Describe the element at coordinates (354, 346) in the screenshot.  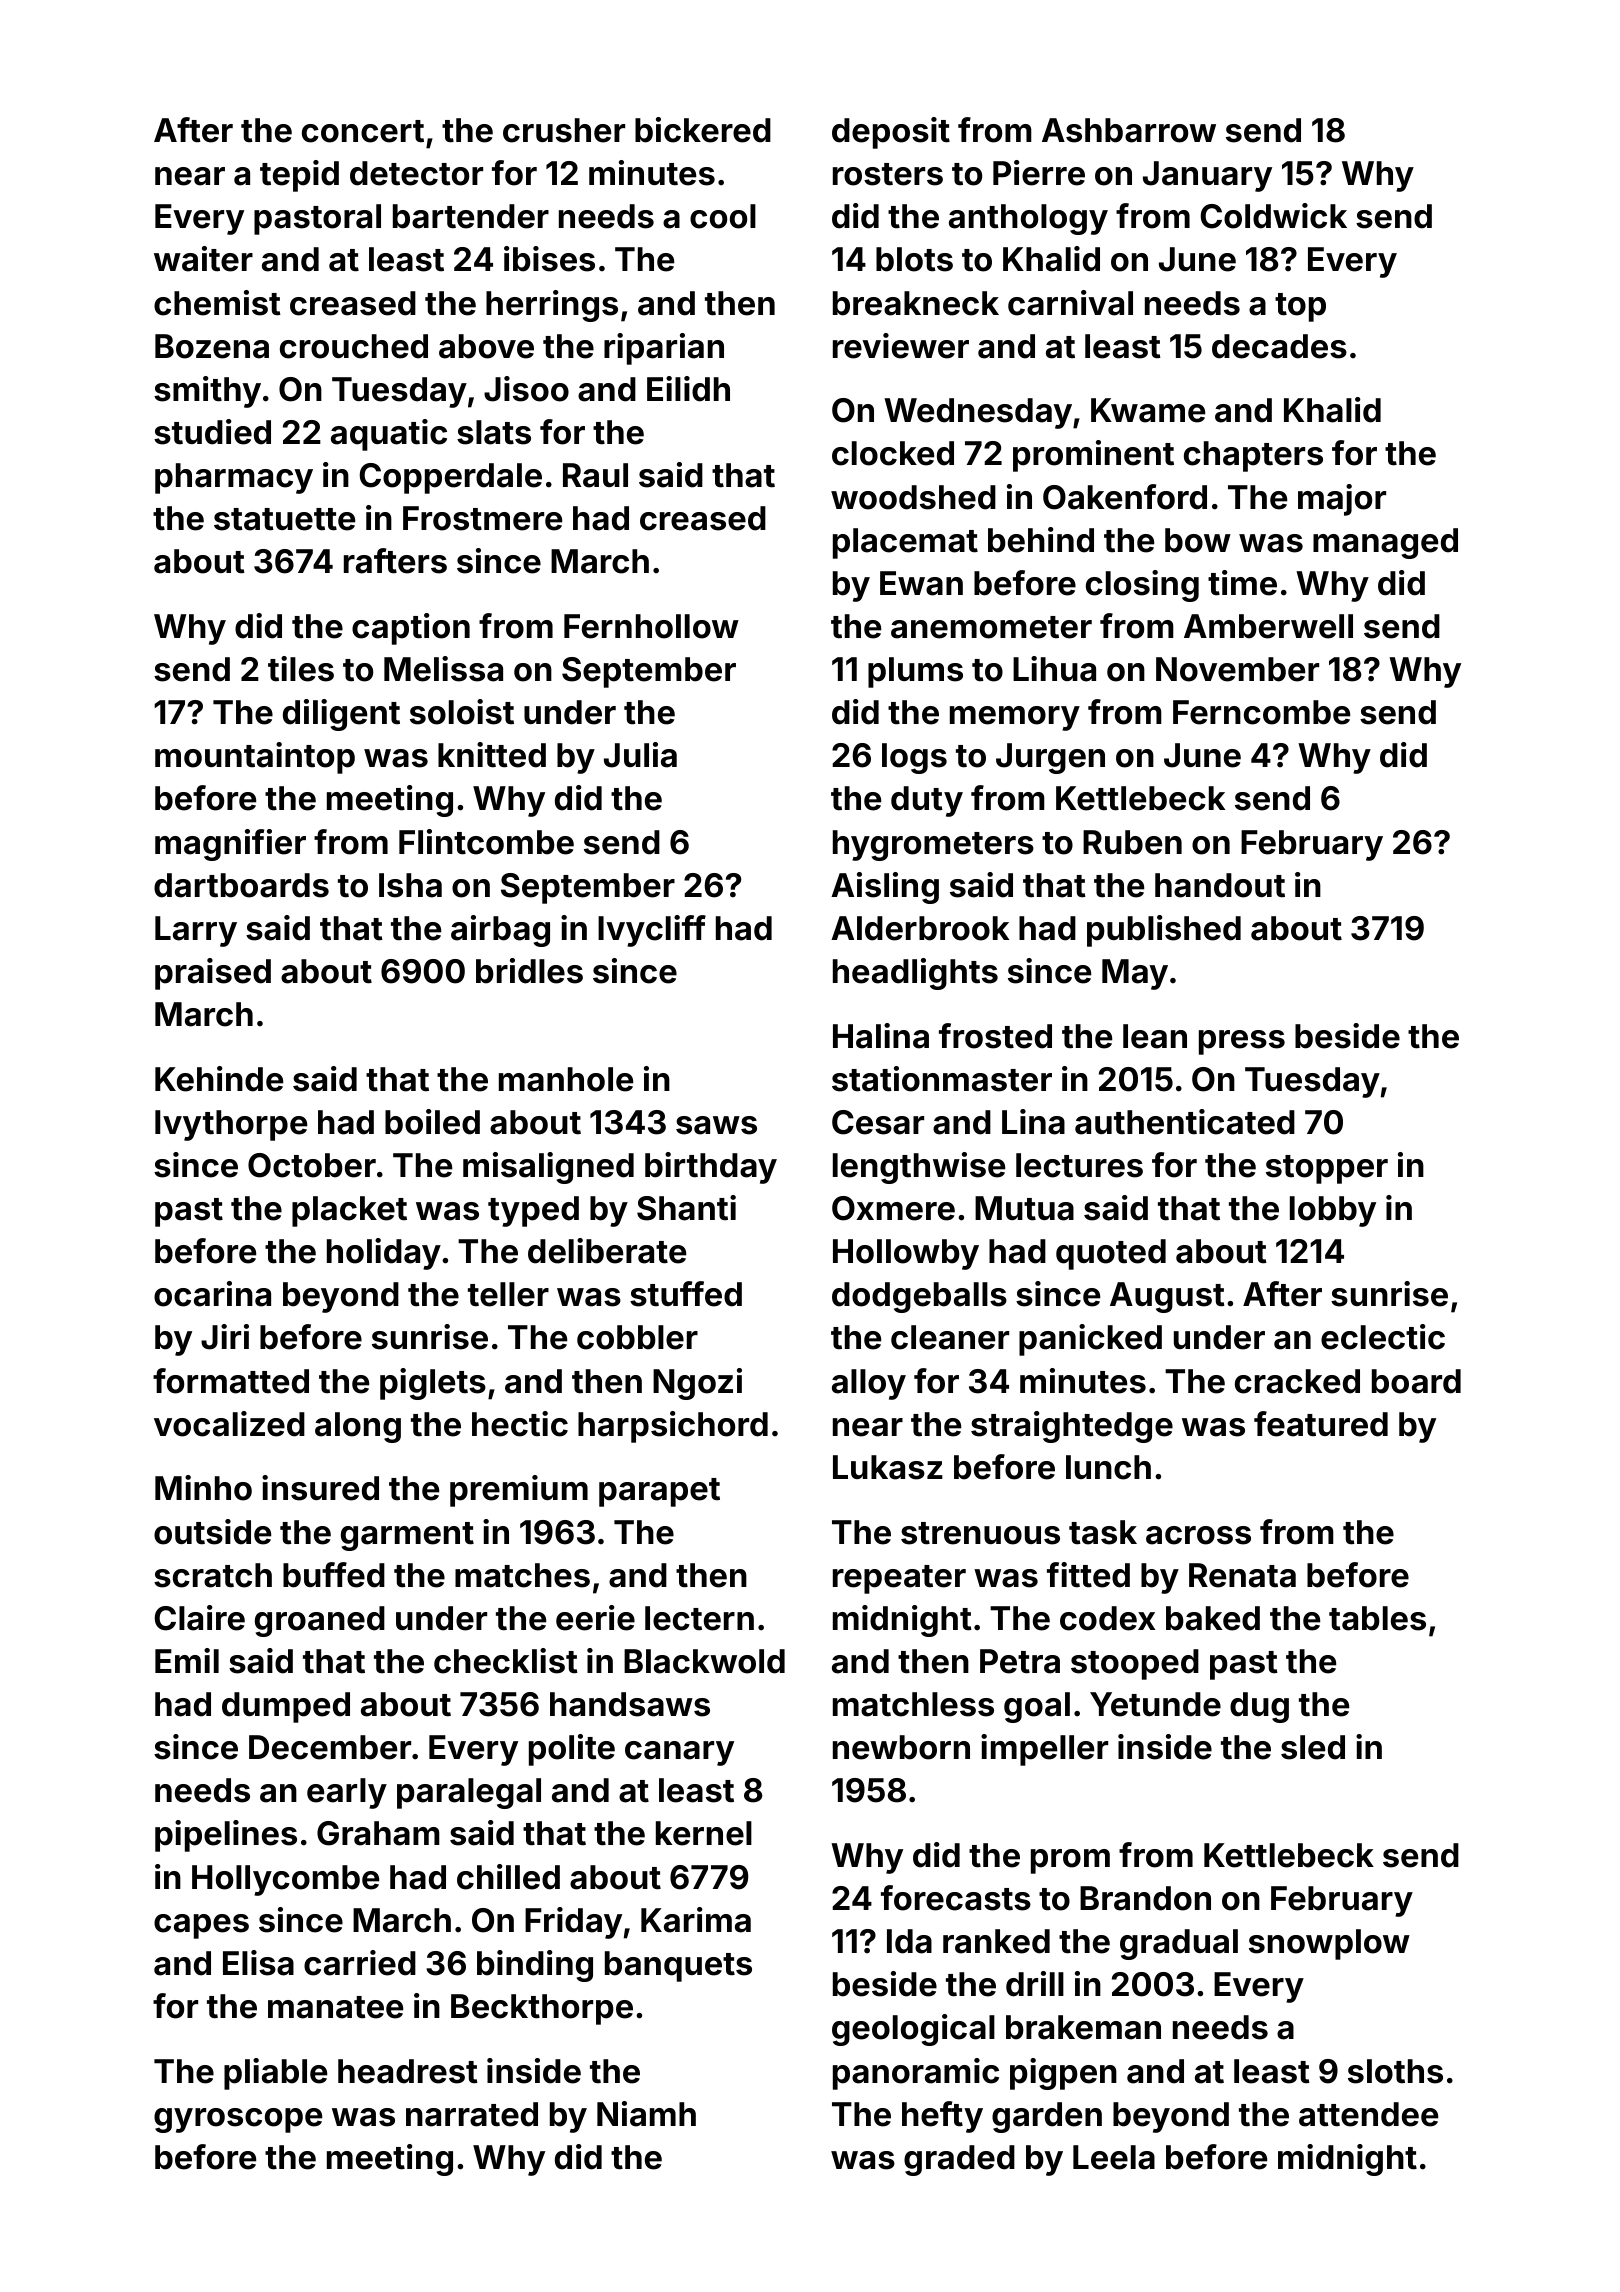
I see `crouched` at that location.
